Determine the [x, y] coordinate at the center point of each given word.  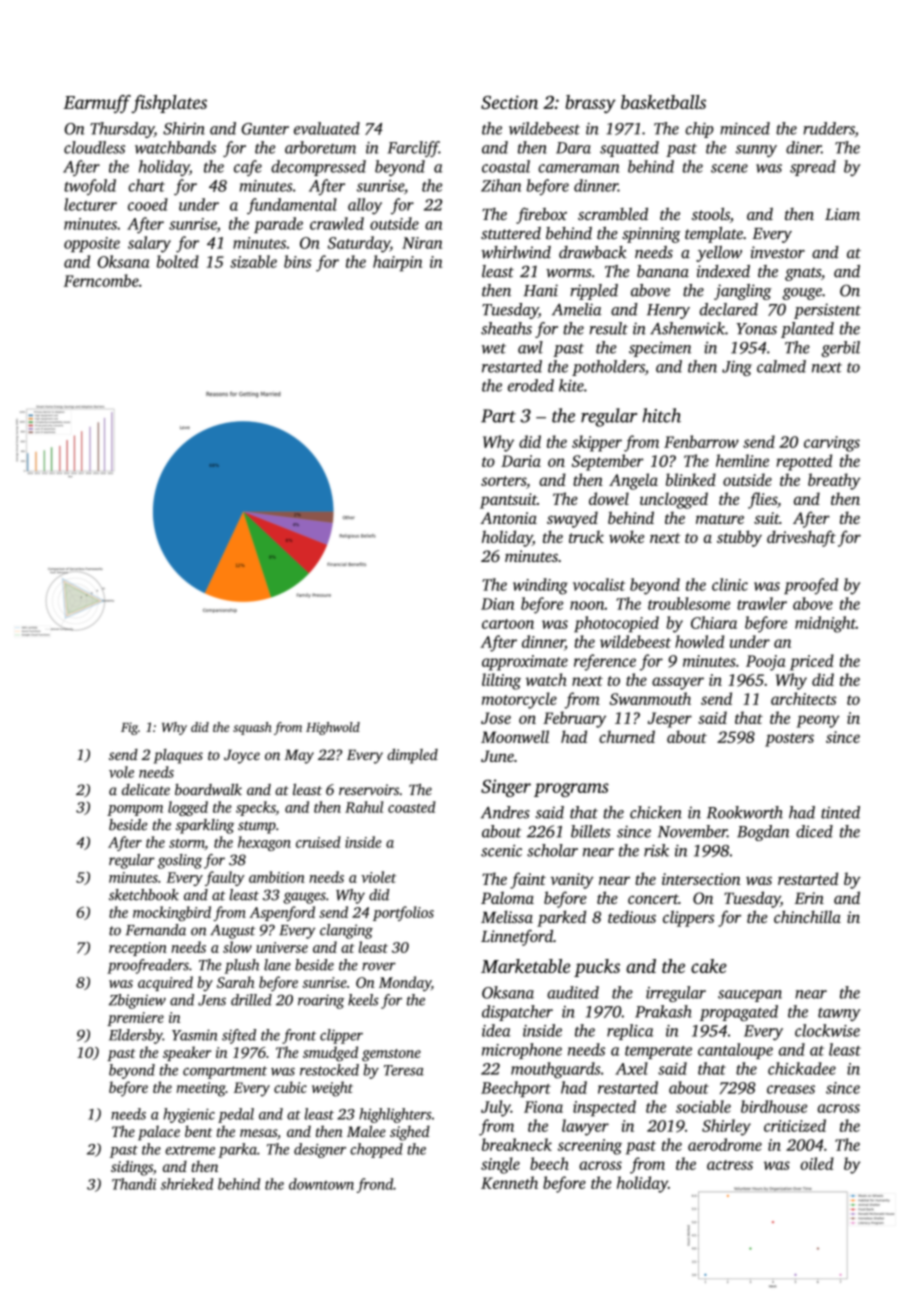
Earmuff [97, 104]
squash [252, 728]
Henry [668, 311]
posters [789, 740]
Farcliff [413, 149]
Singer [506, 788]
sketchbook [144, 895]
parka [237, 1150]
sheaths [506, 328]
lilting [501, 681]
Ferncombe [101, 280]
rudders [829, 128]
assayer [678, 683]
